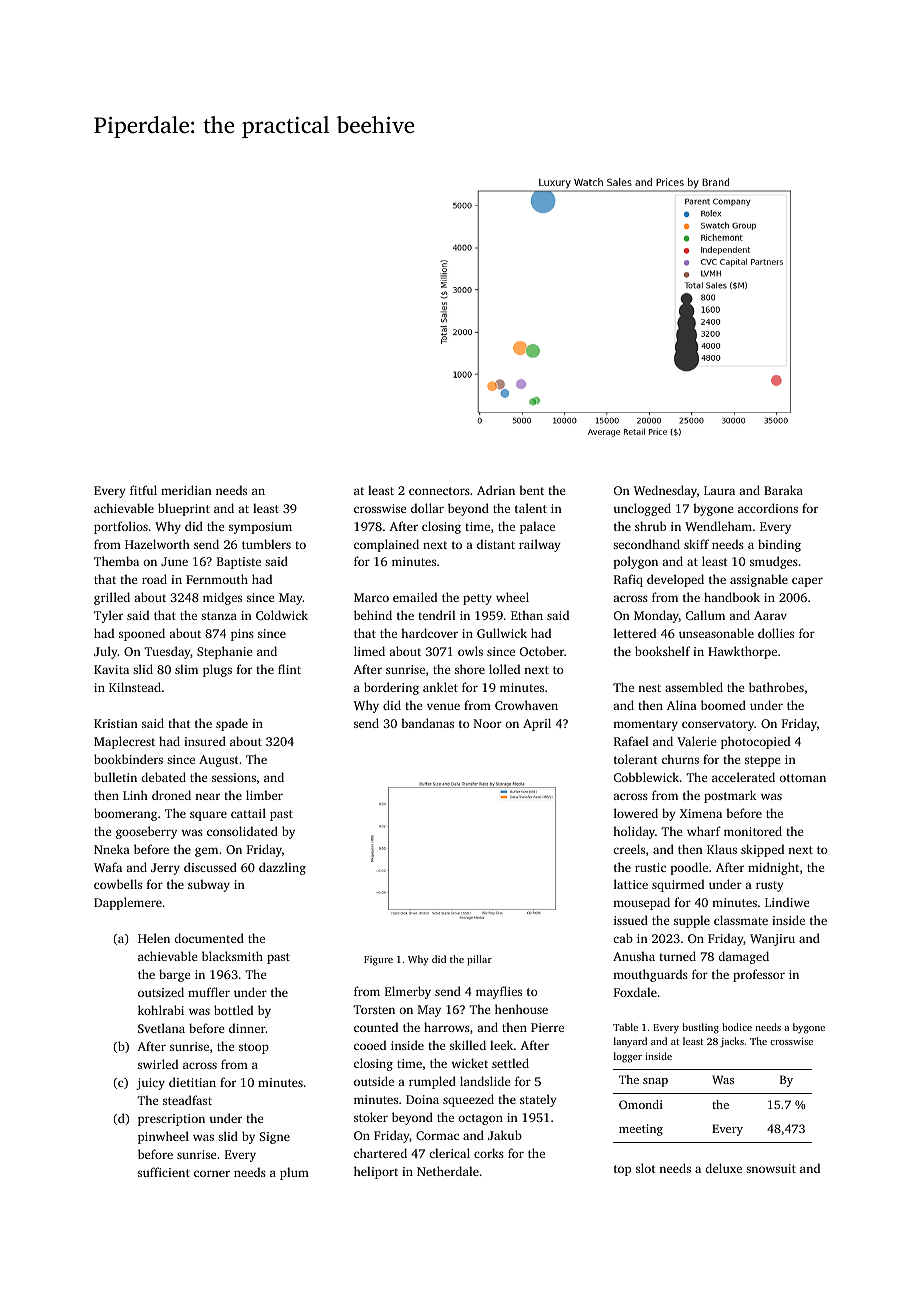 This page has height=1308, width=924. Describe the element at coordinates (112, 849) in the page. I see `Nneka` at that location.
